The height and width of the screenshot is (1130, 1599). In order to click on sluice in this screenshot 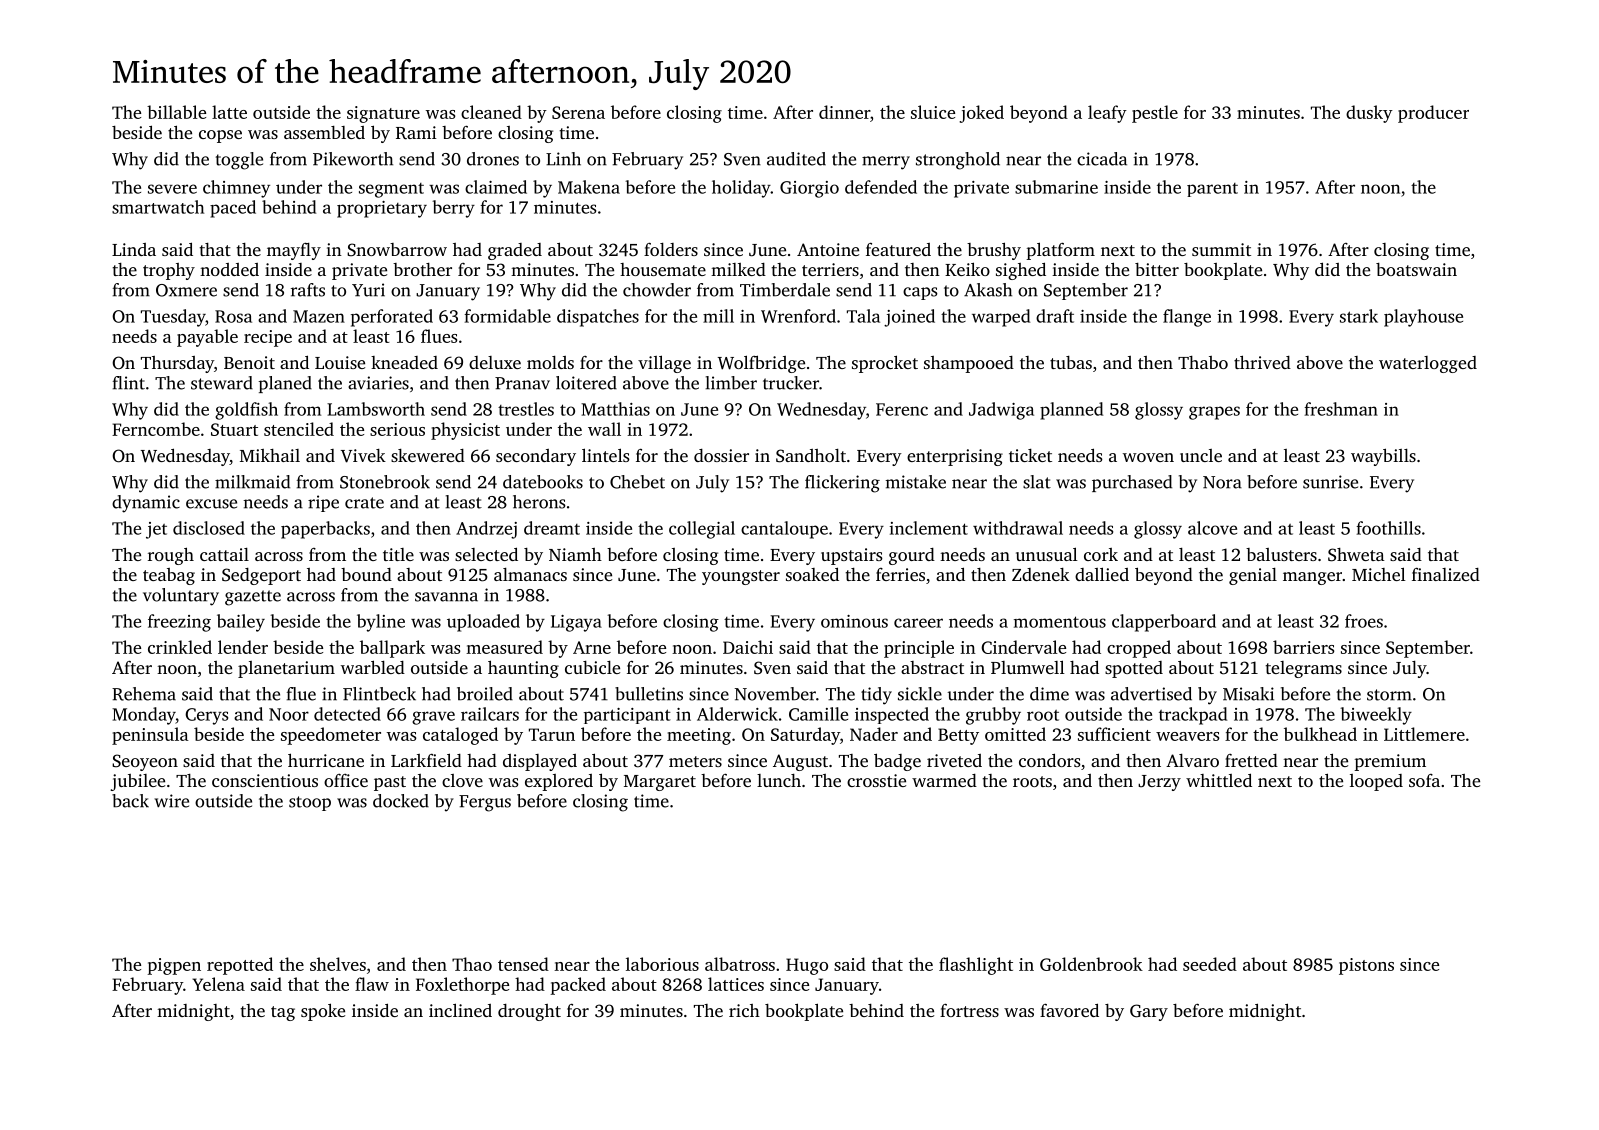, I will do `click(933, 112)`.
